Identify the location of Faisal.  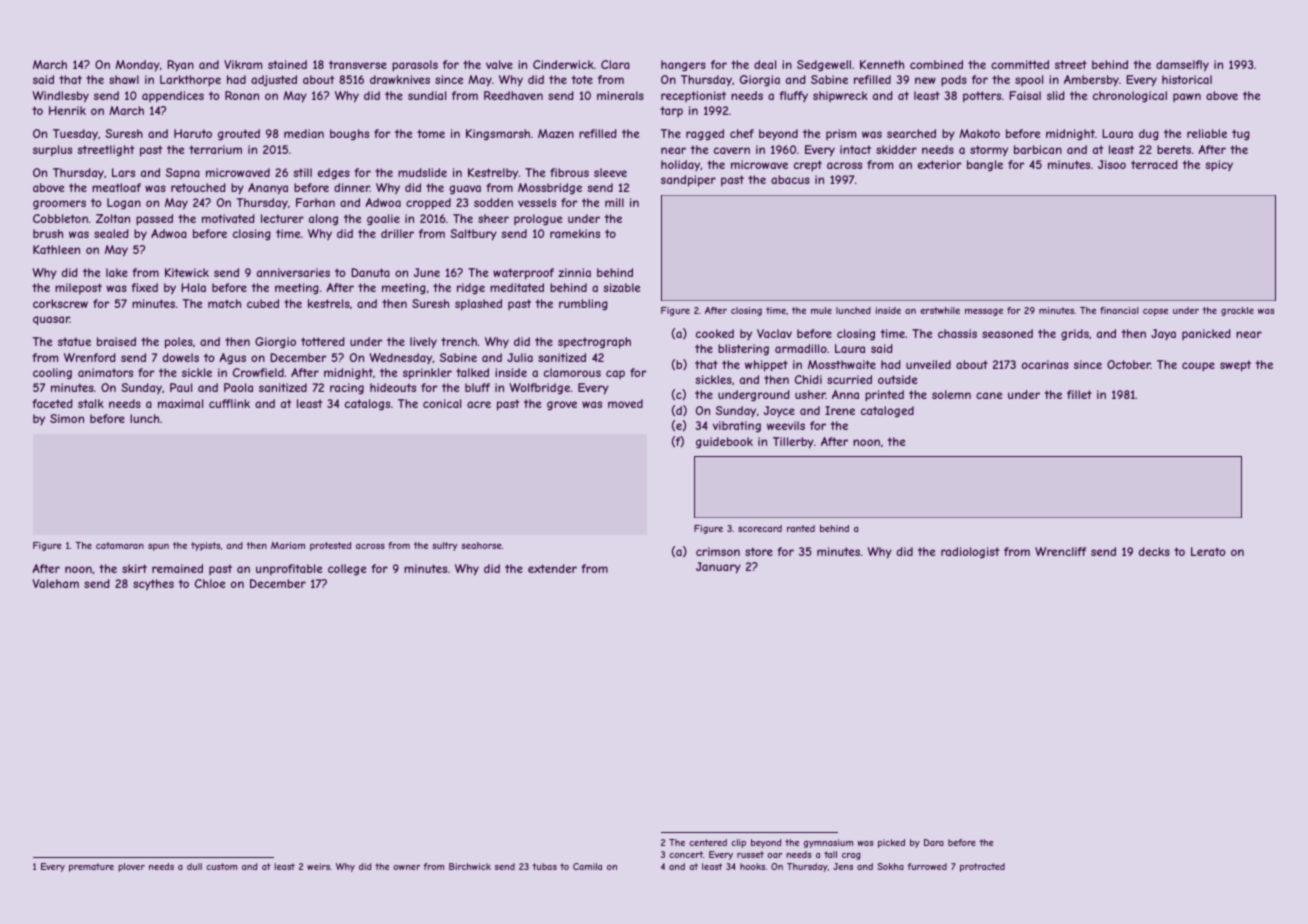
(1025, 95).
